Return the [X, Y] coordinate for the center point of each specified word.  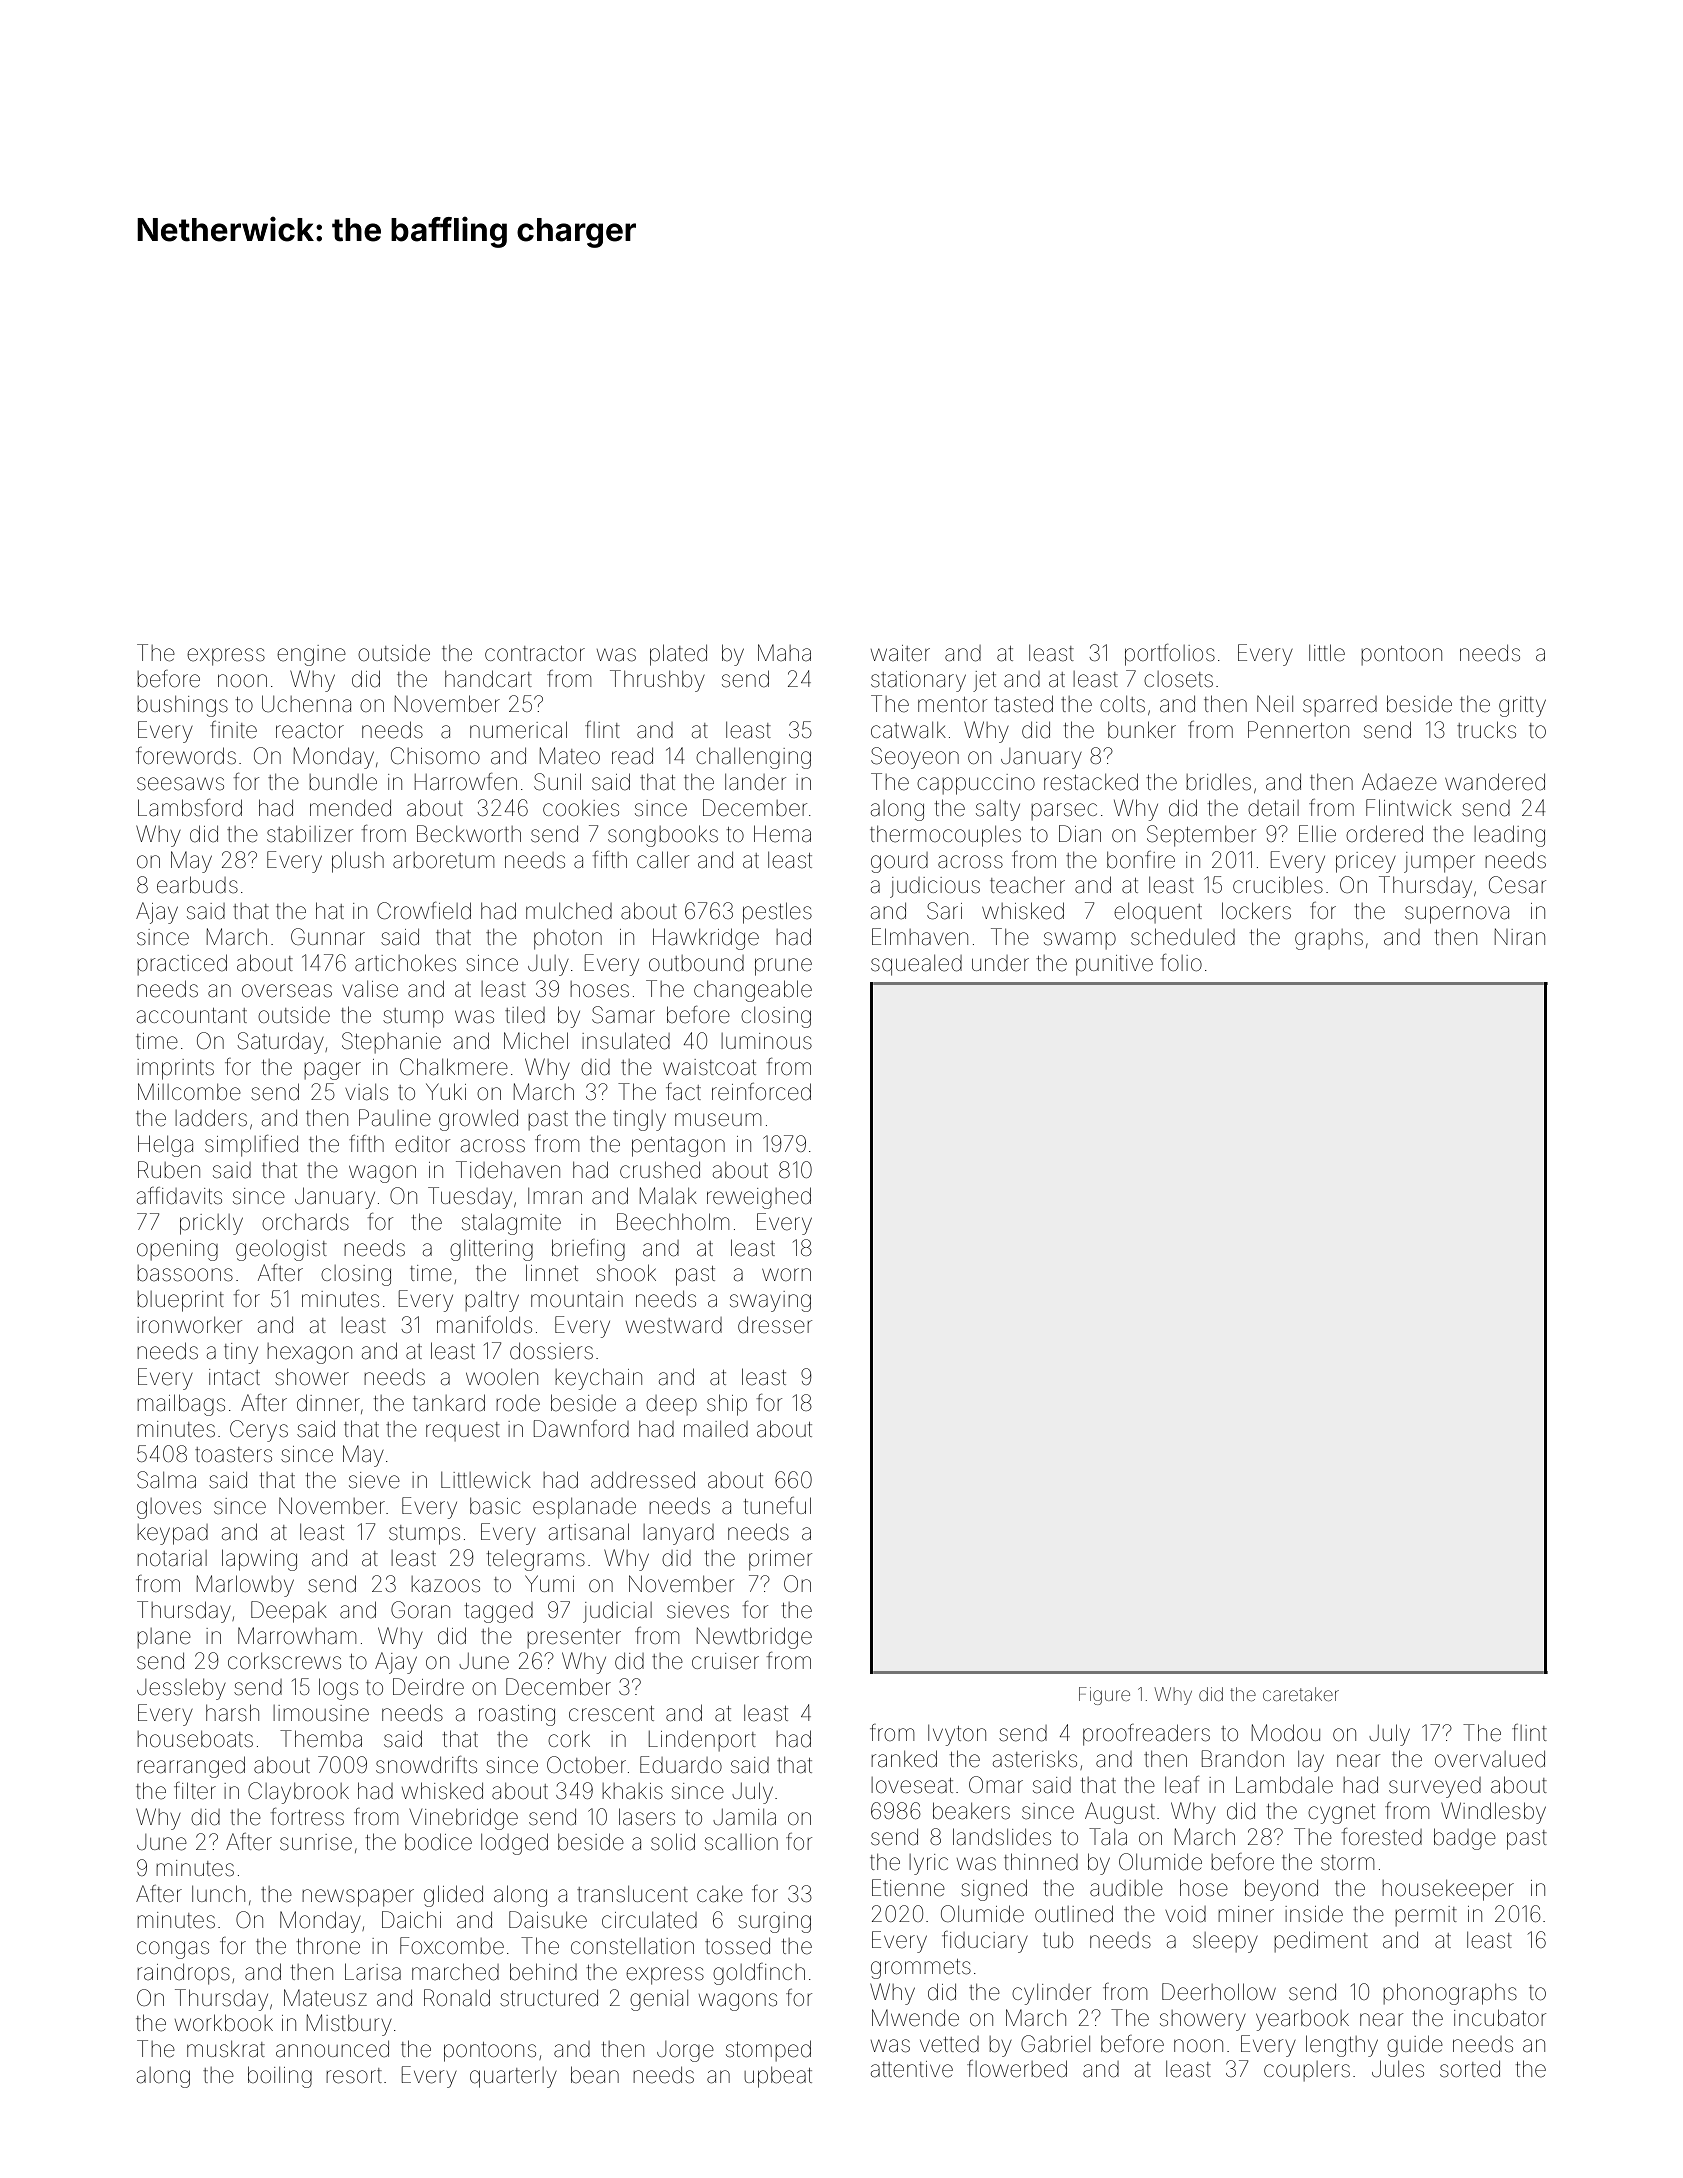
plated [678, 655]
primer [780, 1560]
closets [1178, 679]
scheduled [1183, 937]
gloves [169, 1508]
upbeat [778, 2077]
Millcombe [189, 1092]
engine [311, 655]
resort [354, 2076]
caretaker [1301, 1694]
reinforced [761, 1092]
